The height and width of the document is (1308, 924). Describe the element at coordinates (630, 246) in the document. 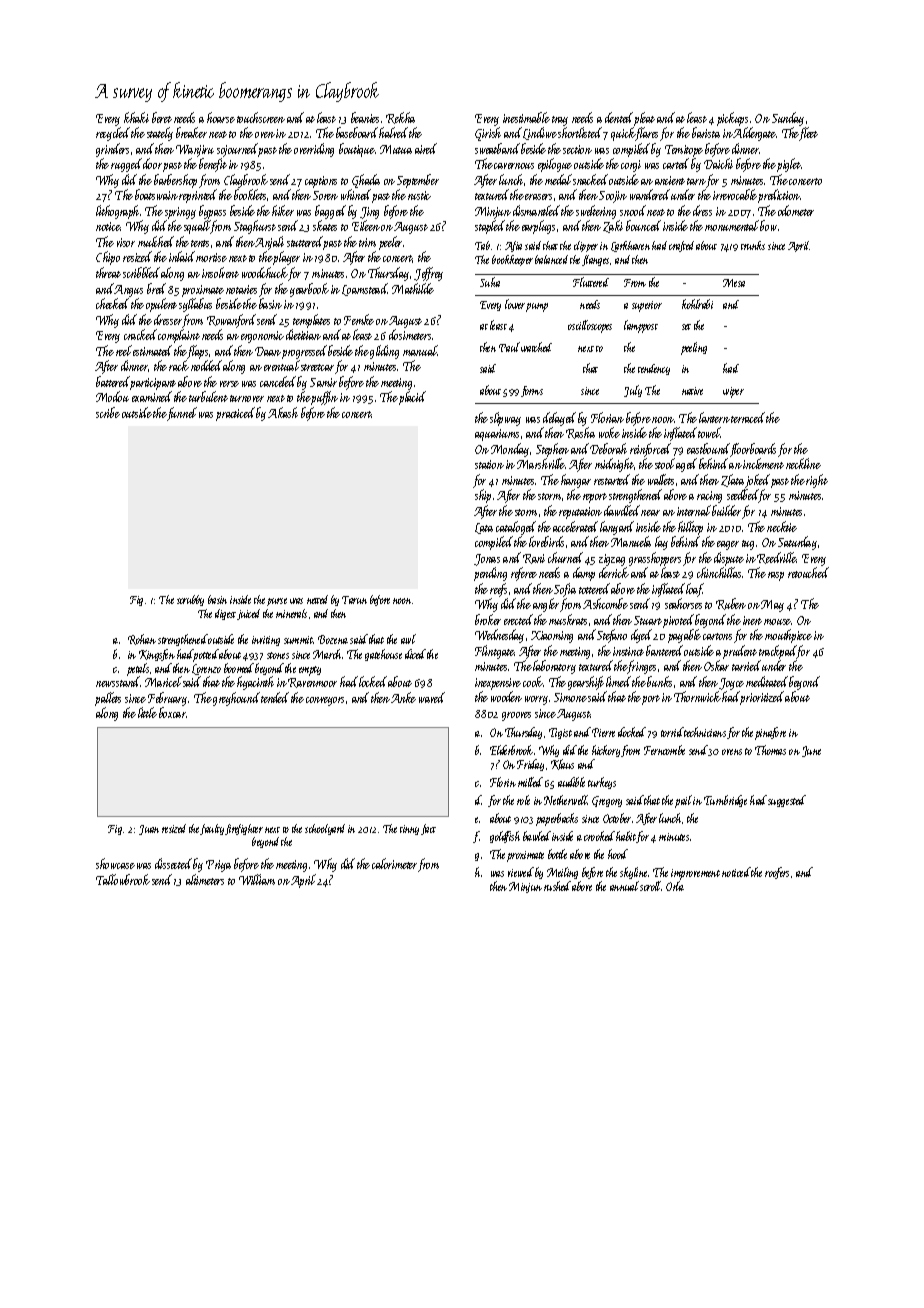

I see `Larkhaven` at that location.
